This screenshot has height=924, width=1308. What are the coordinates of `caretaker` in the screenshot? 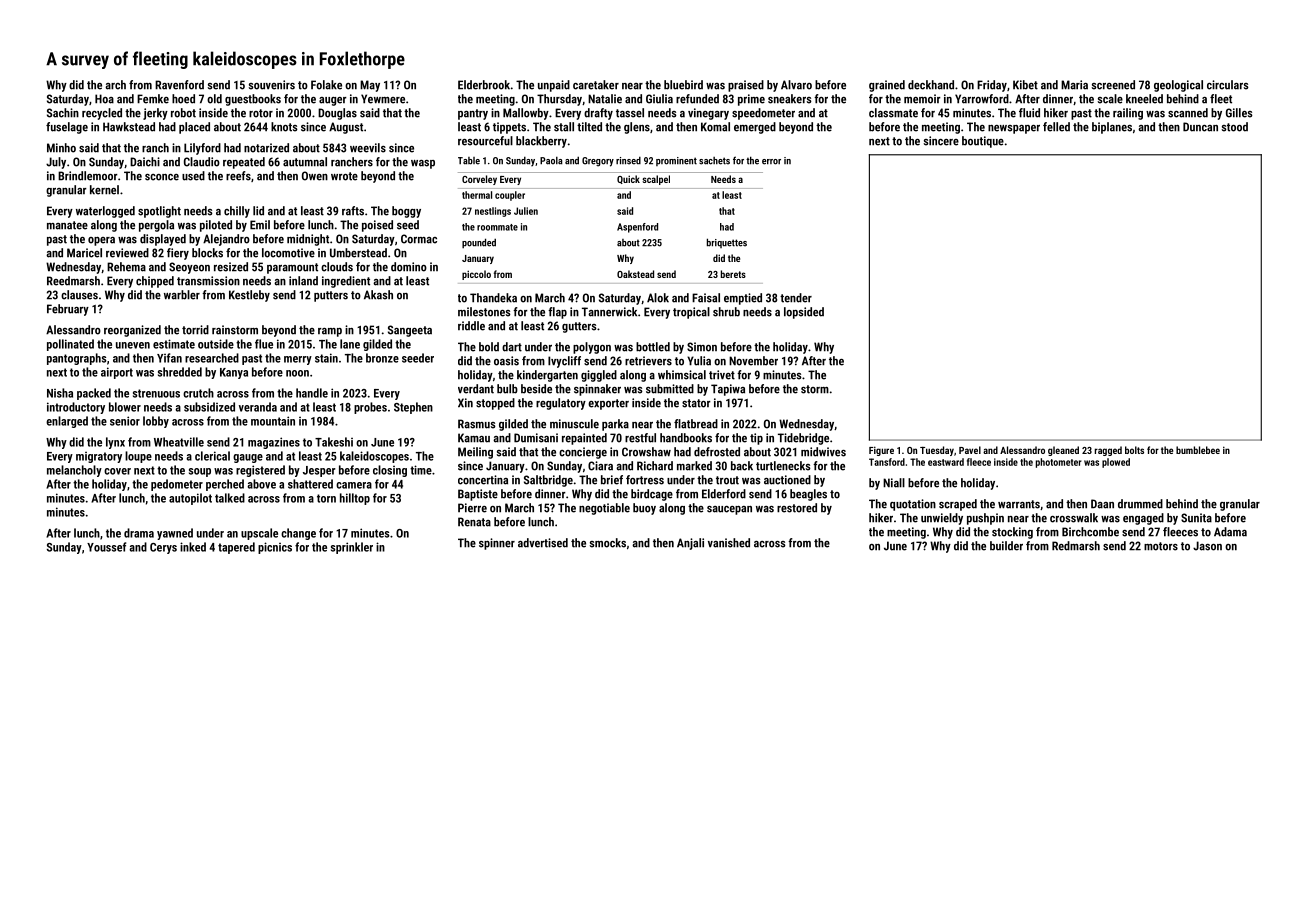 It's located at (596, 85).
